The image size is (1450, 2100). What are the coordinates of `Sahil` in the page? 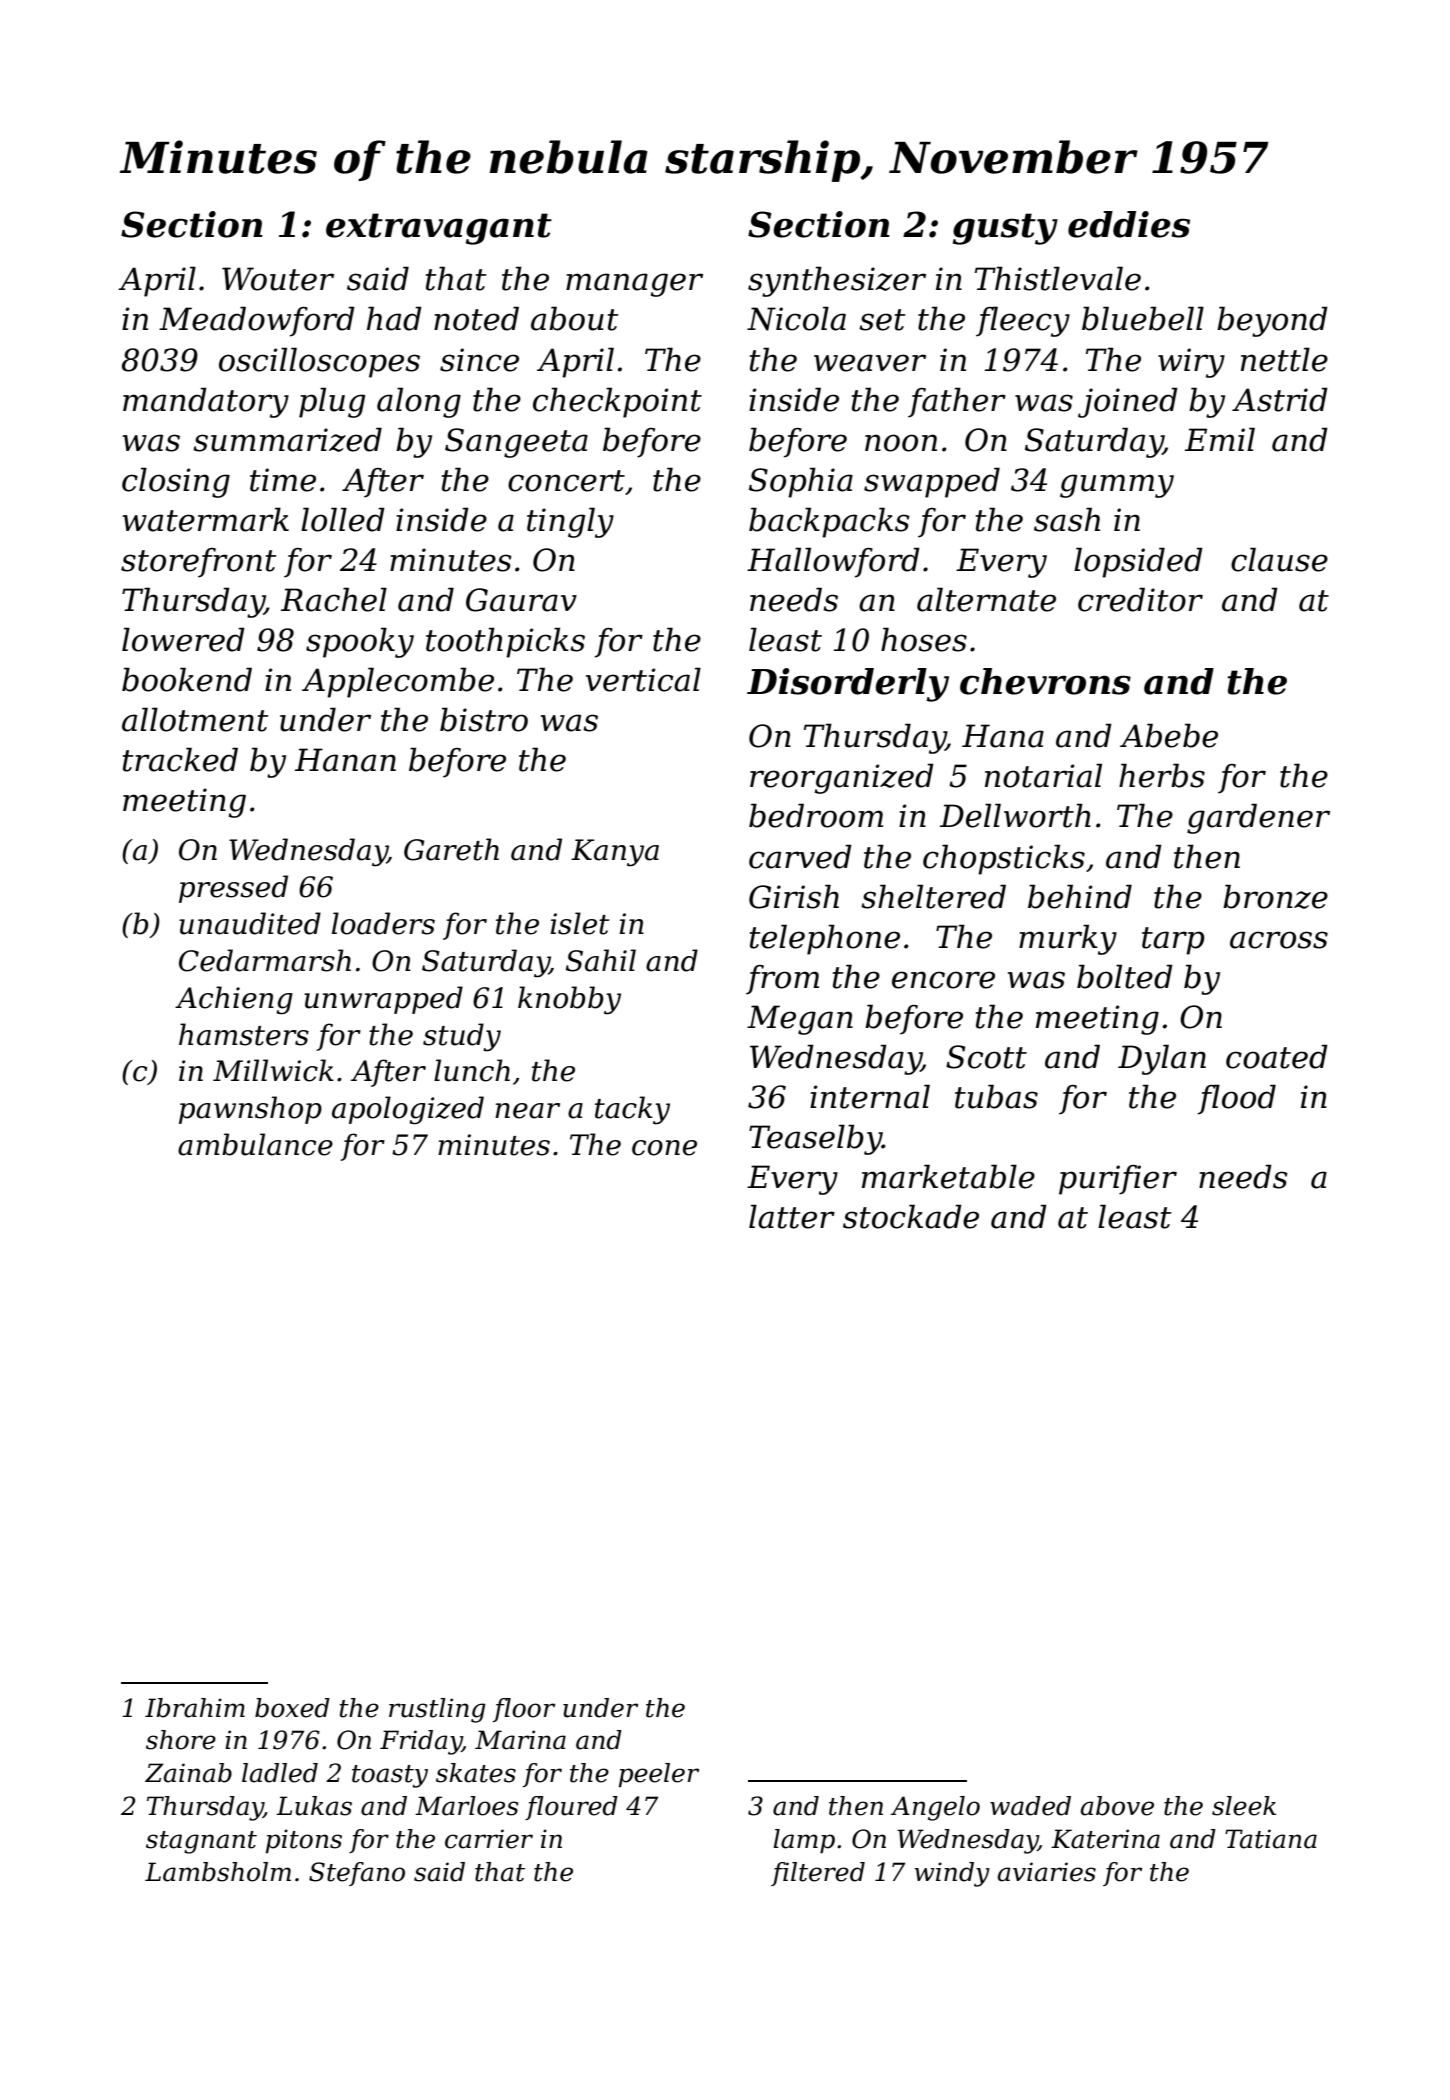 It's located at (601, 960).
